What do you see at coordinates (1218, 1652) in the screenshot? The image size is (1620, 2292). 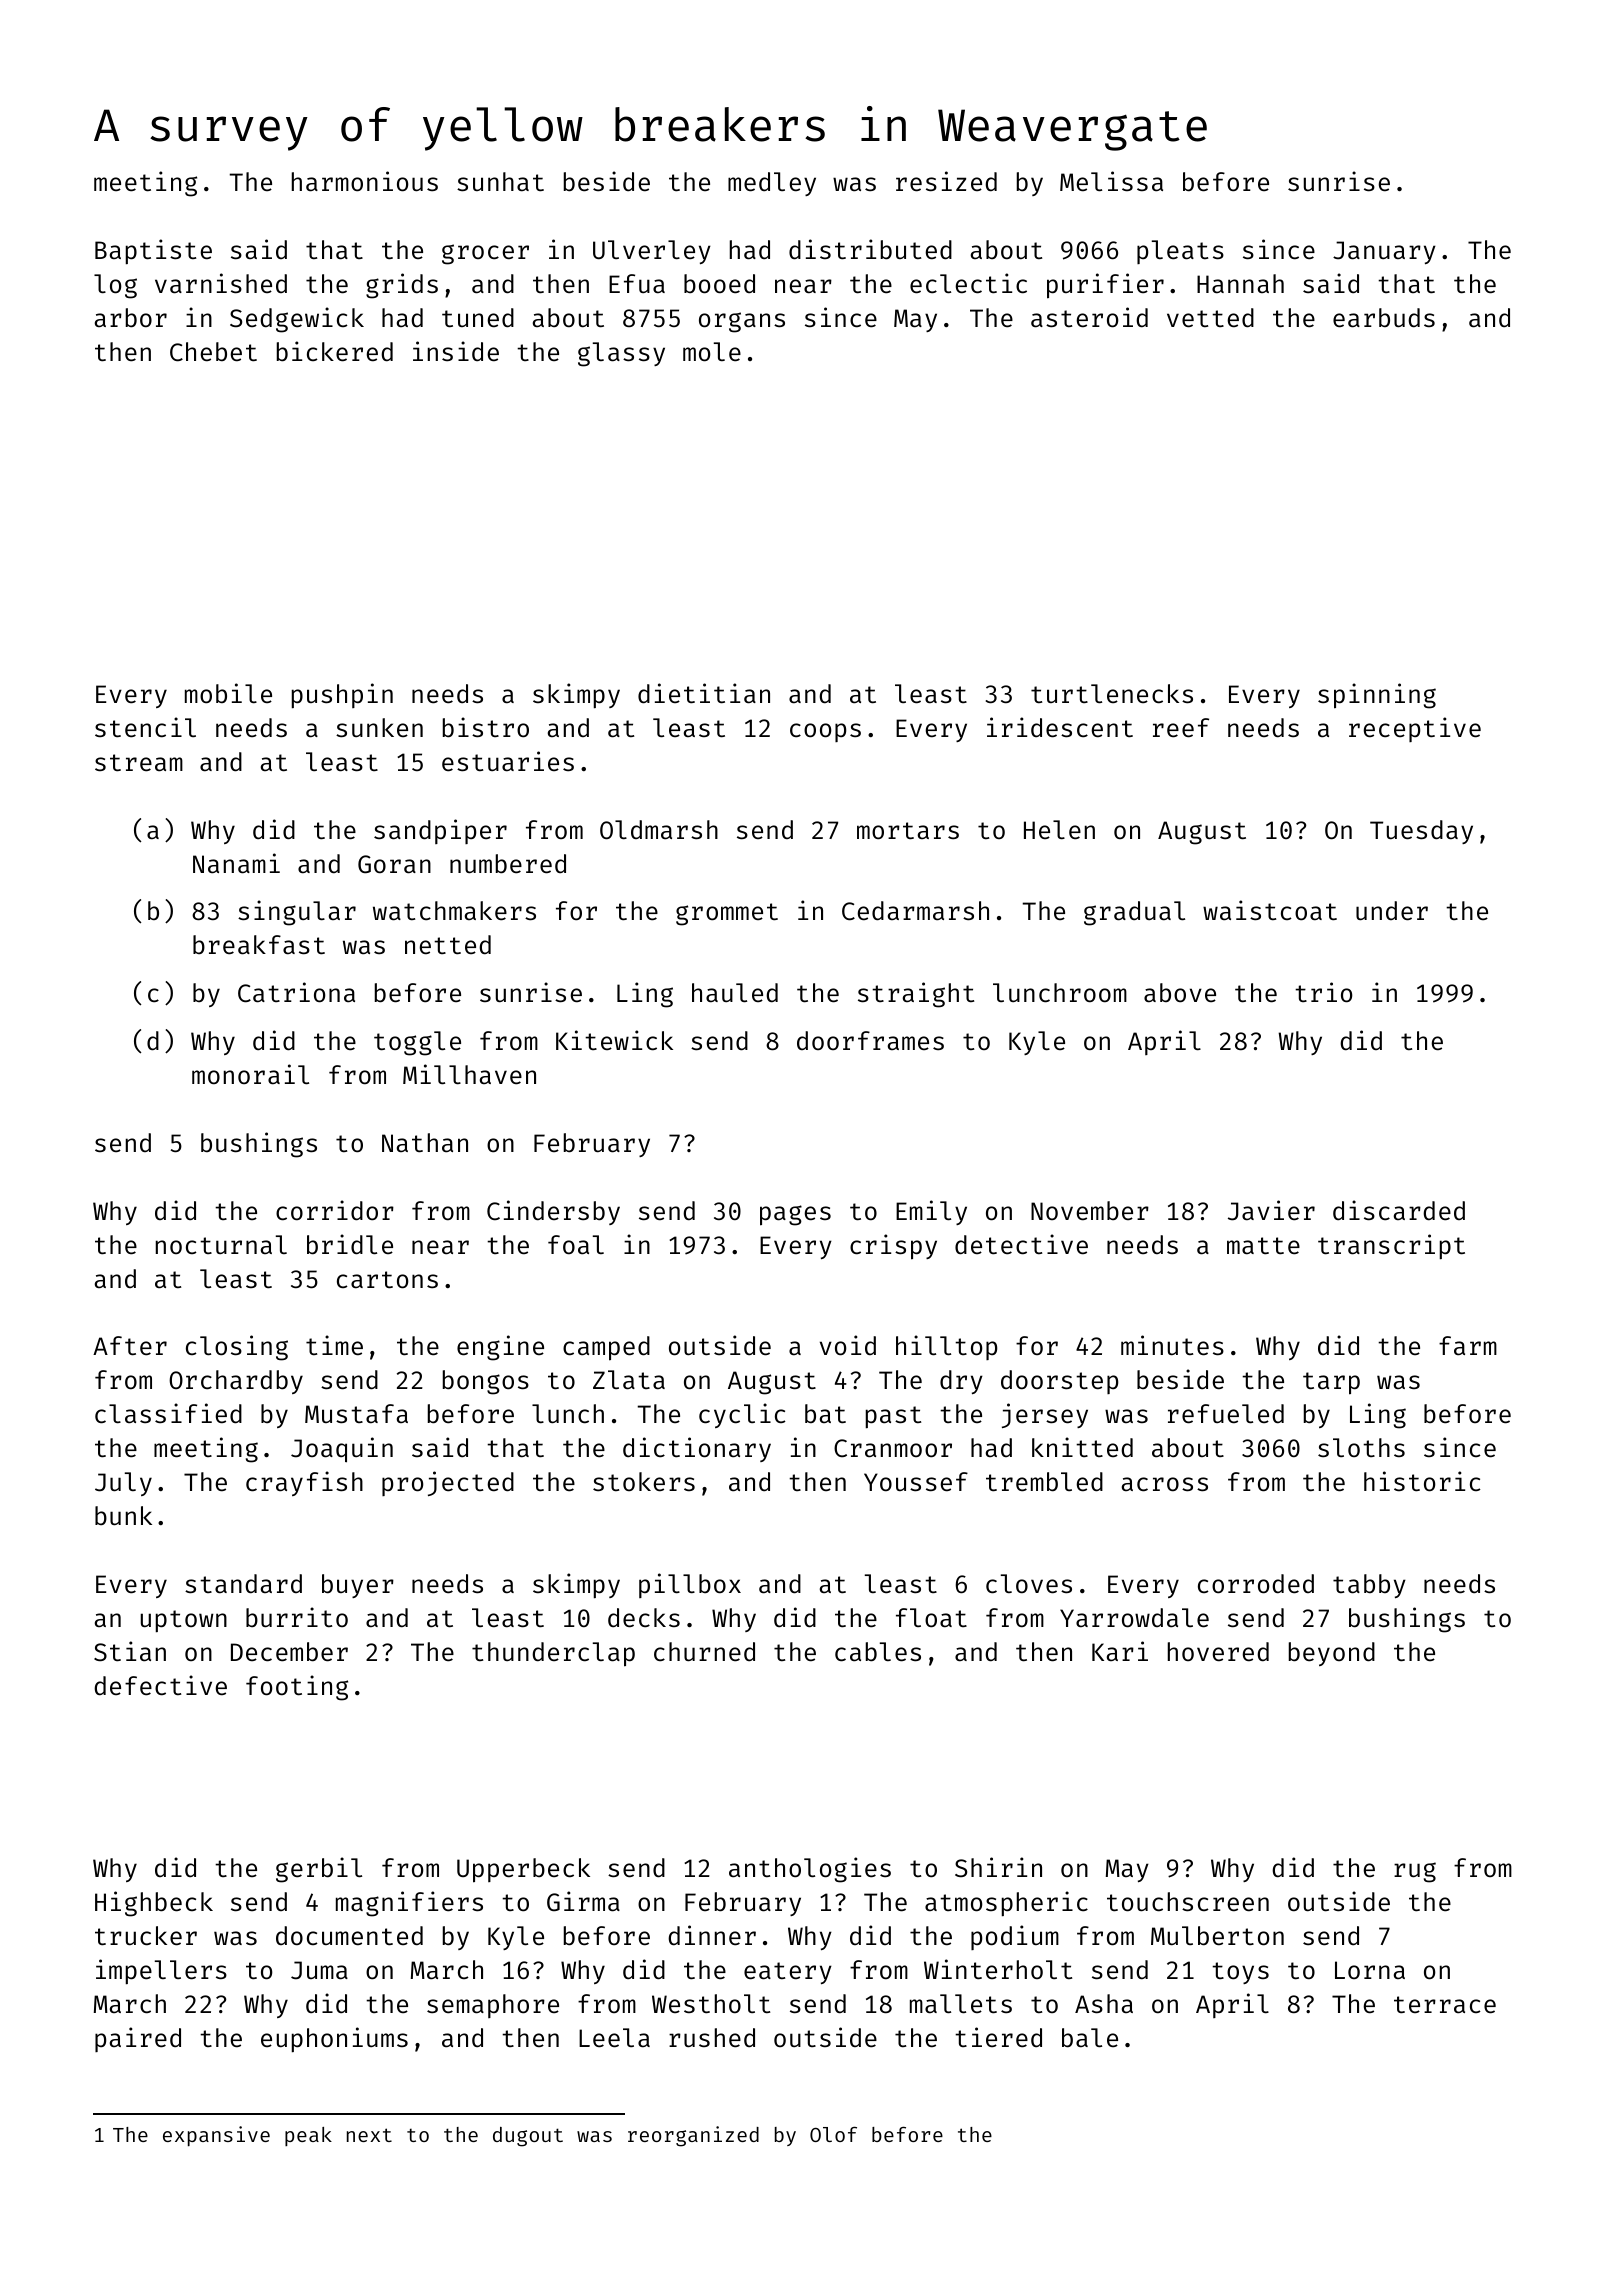 I see `hovered` at bounding box center [1218, 1652].
